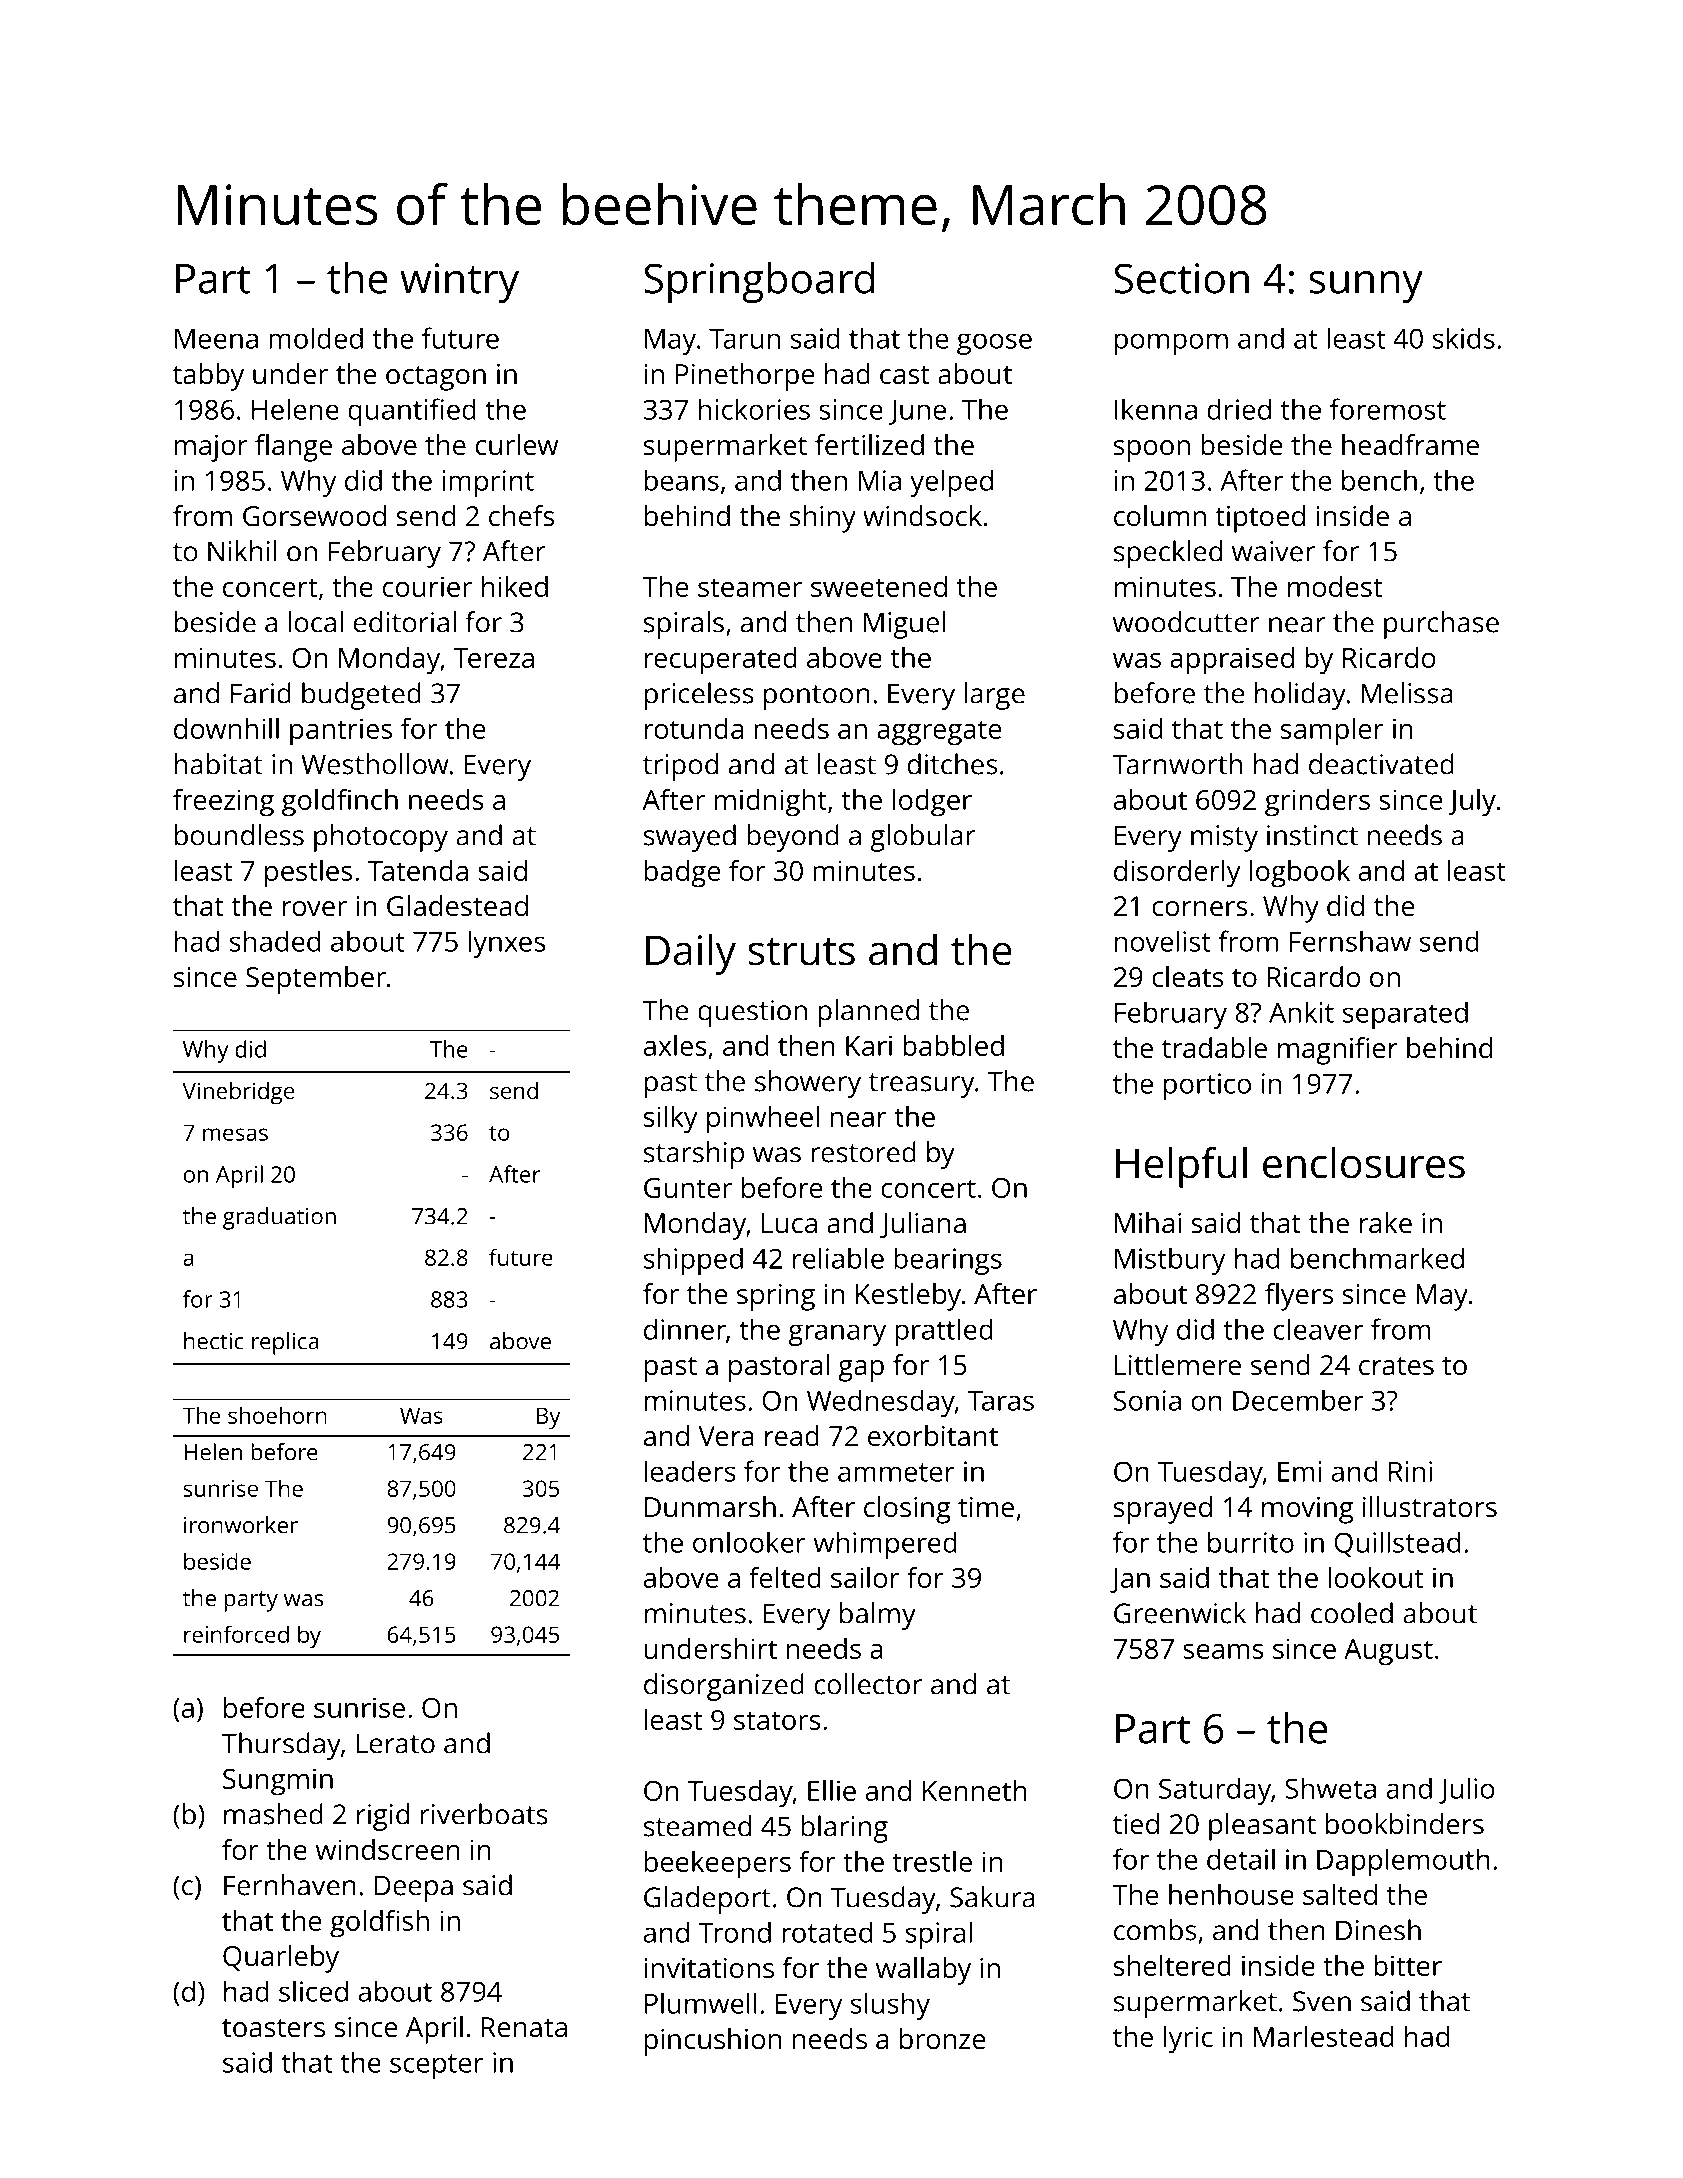 Image resolution: width=1683 pixels, height=2178 pixels. Describe the element at coordinates (1335, 586) in the screenshot. I see `modest` at that location.
